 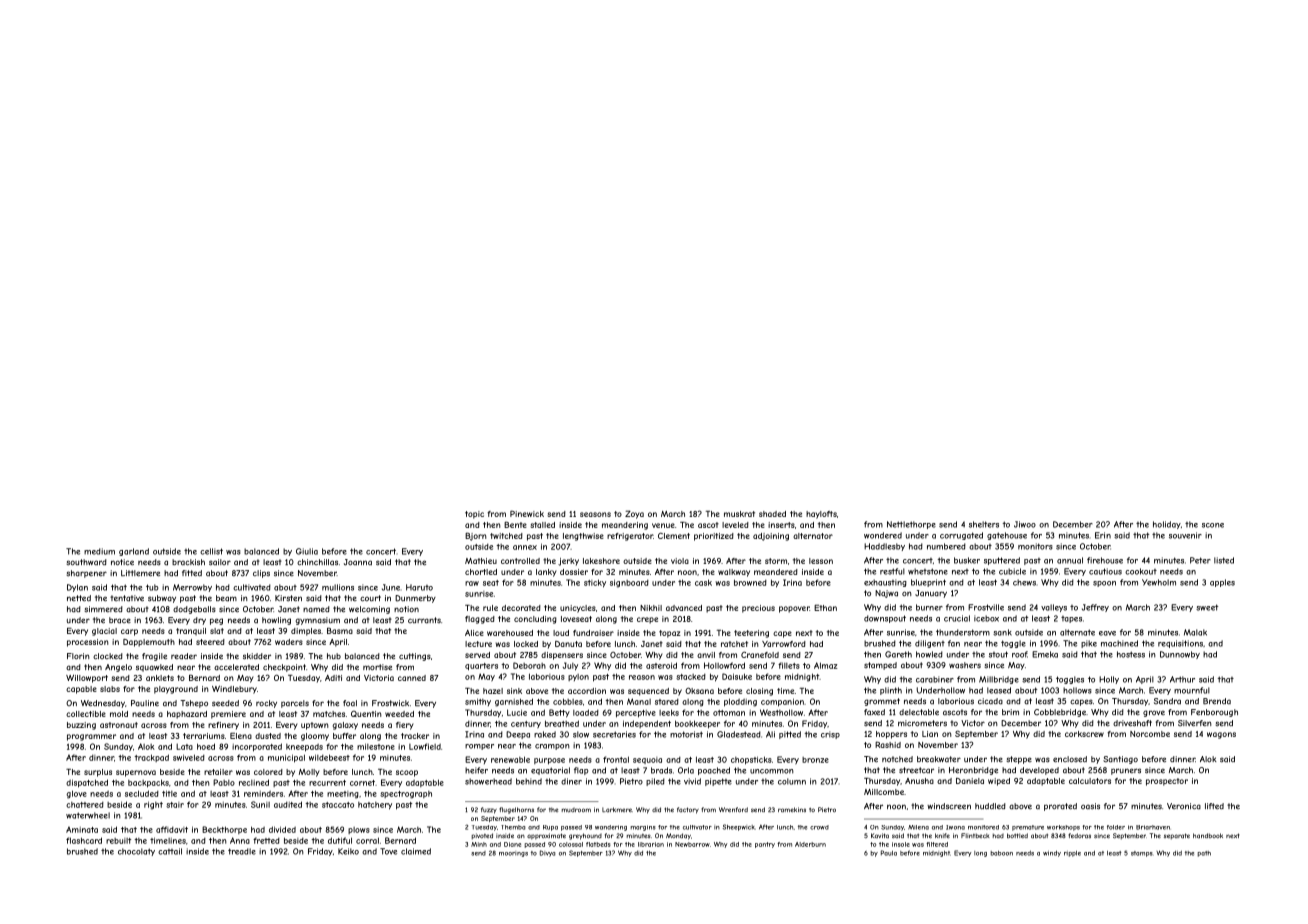 I want to click on scone, so click(x=1213, y=525).
